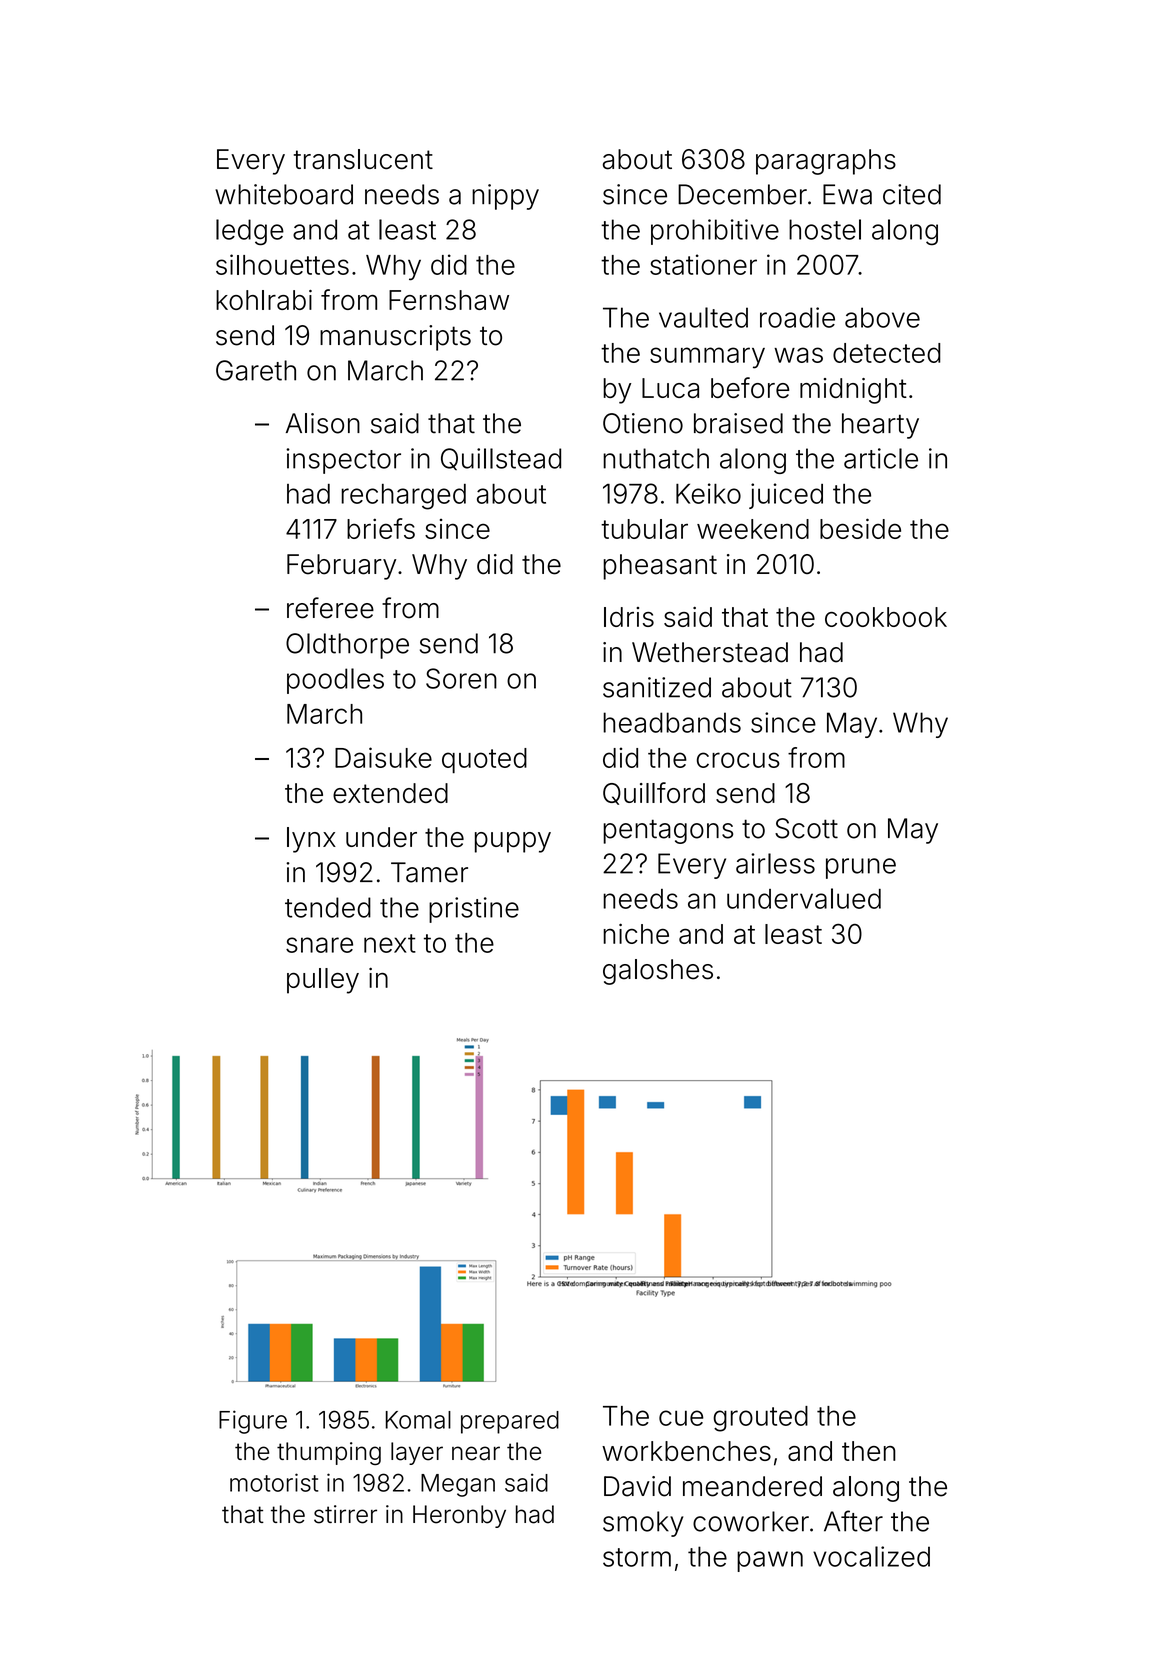 Image resolution: width=1165 pixels, height=1654 pixels. I want to click on nippy, so click(505, 197).
